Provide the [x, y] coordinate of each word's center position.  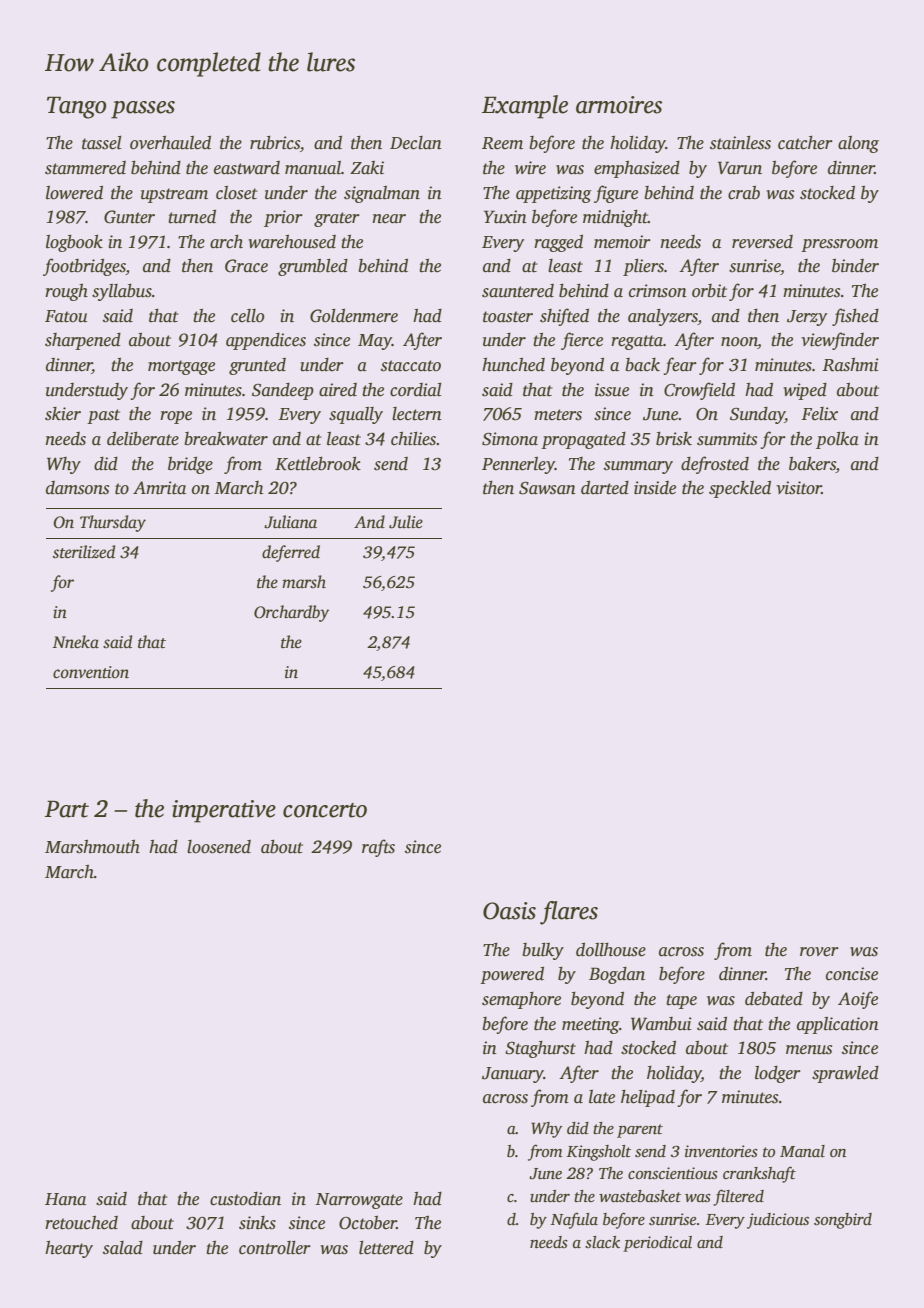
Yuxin [505, 217]
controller [275, 1248]
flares [569, 913]
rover [819, 952]
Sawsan [547, 488]
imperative [224, 811]
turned [192, 217]
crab [744, 193]
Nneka [76, 642]
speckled [740, 489]
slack [602, 1242]
